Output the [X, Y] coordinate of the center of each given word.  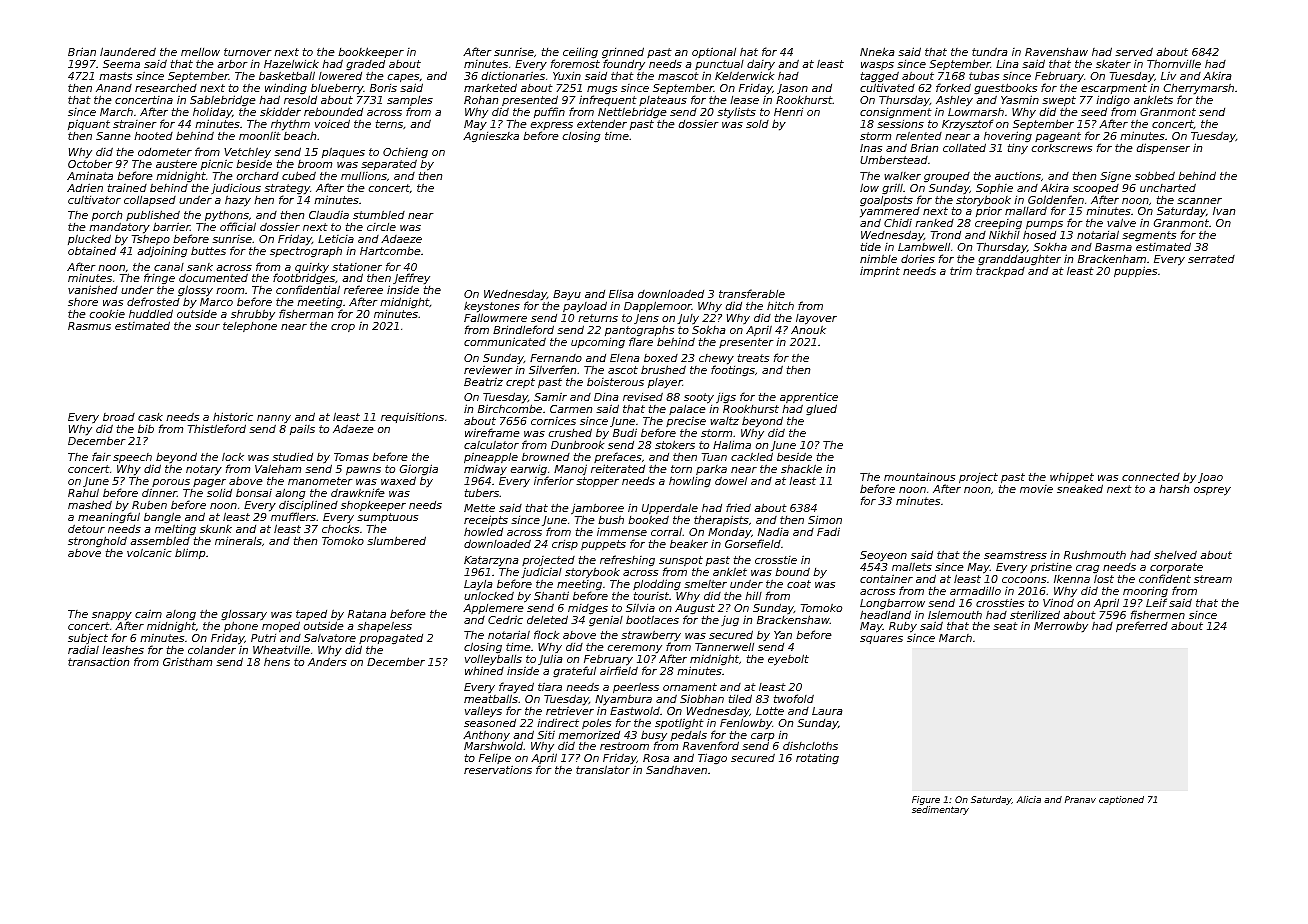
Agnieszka [491, 137]
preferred [1142, 627]
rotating [817, 758]
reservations [498, 770]
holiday [212, 113]
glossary [244, 614]
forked [953, 87]
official [238, 227]
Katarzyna [491, 561]
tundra [989, 51]
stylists [736, 112]
